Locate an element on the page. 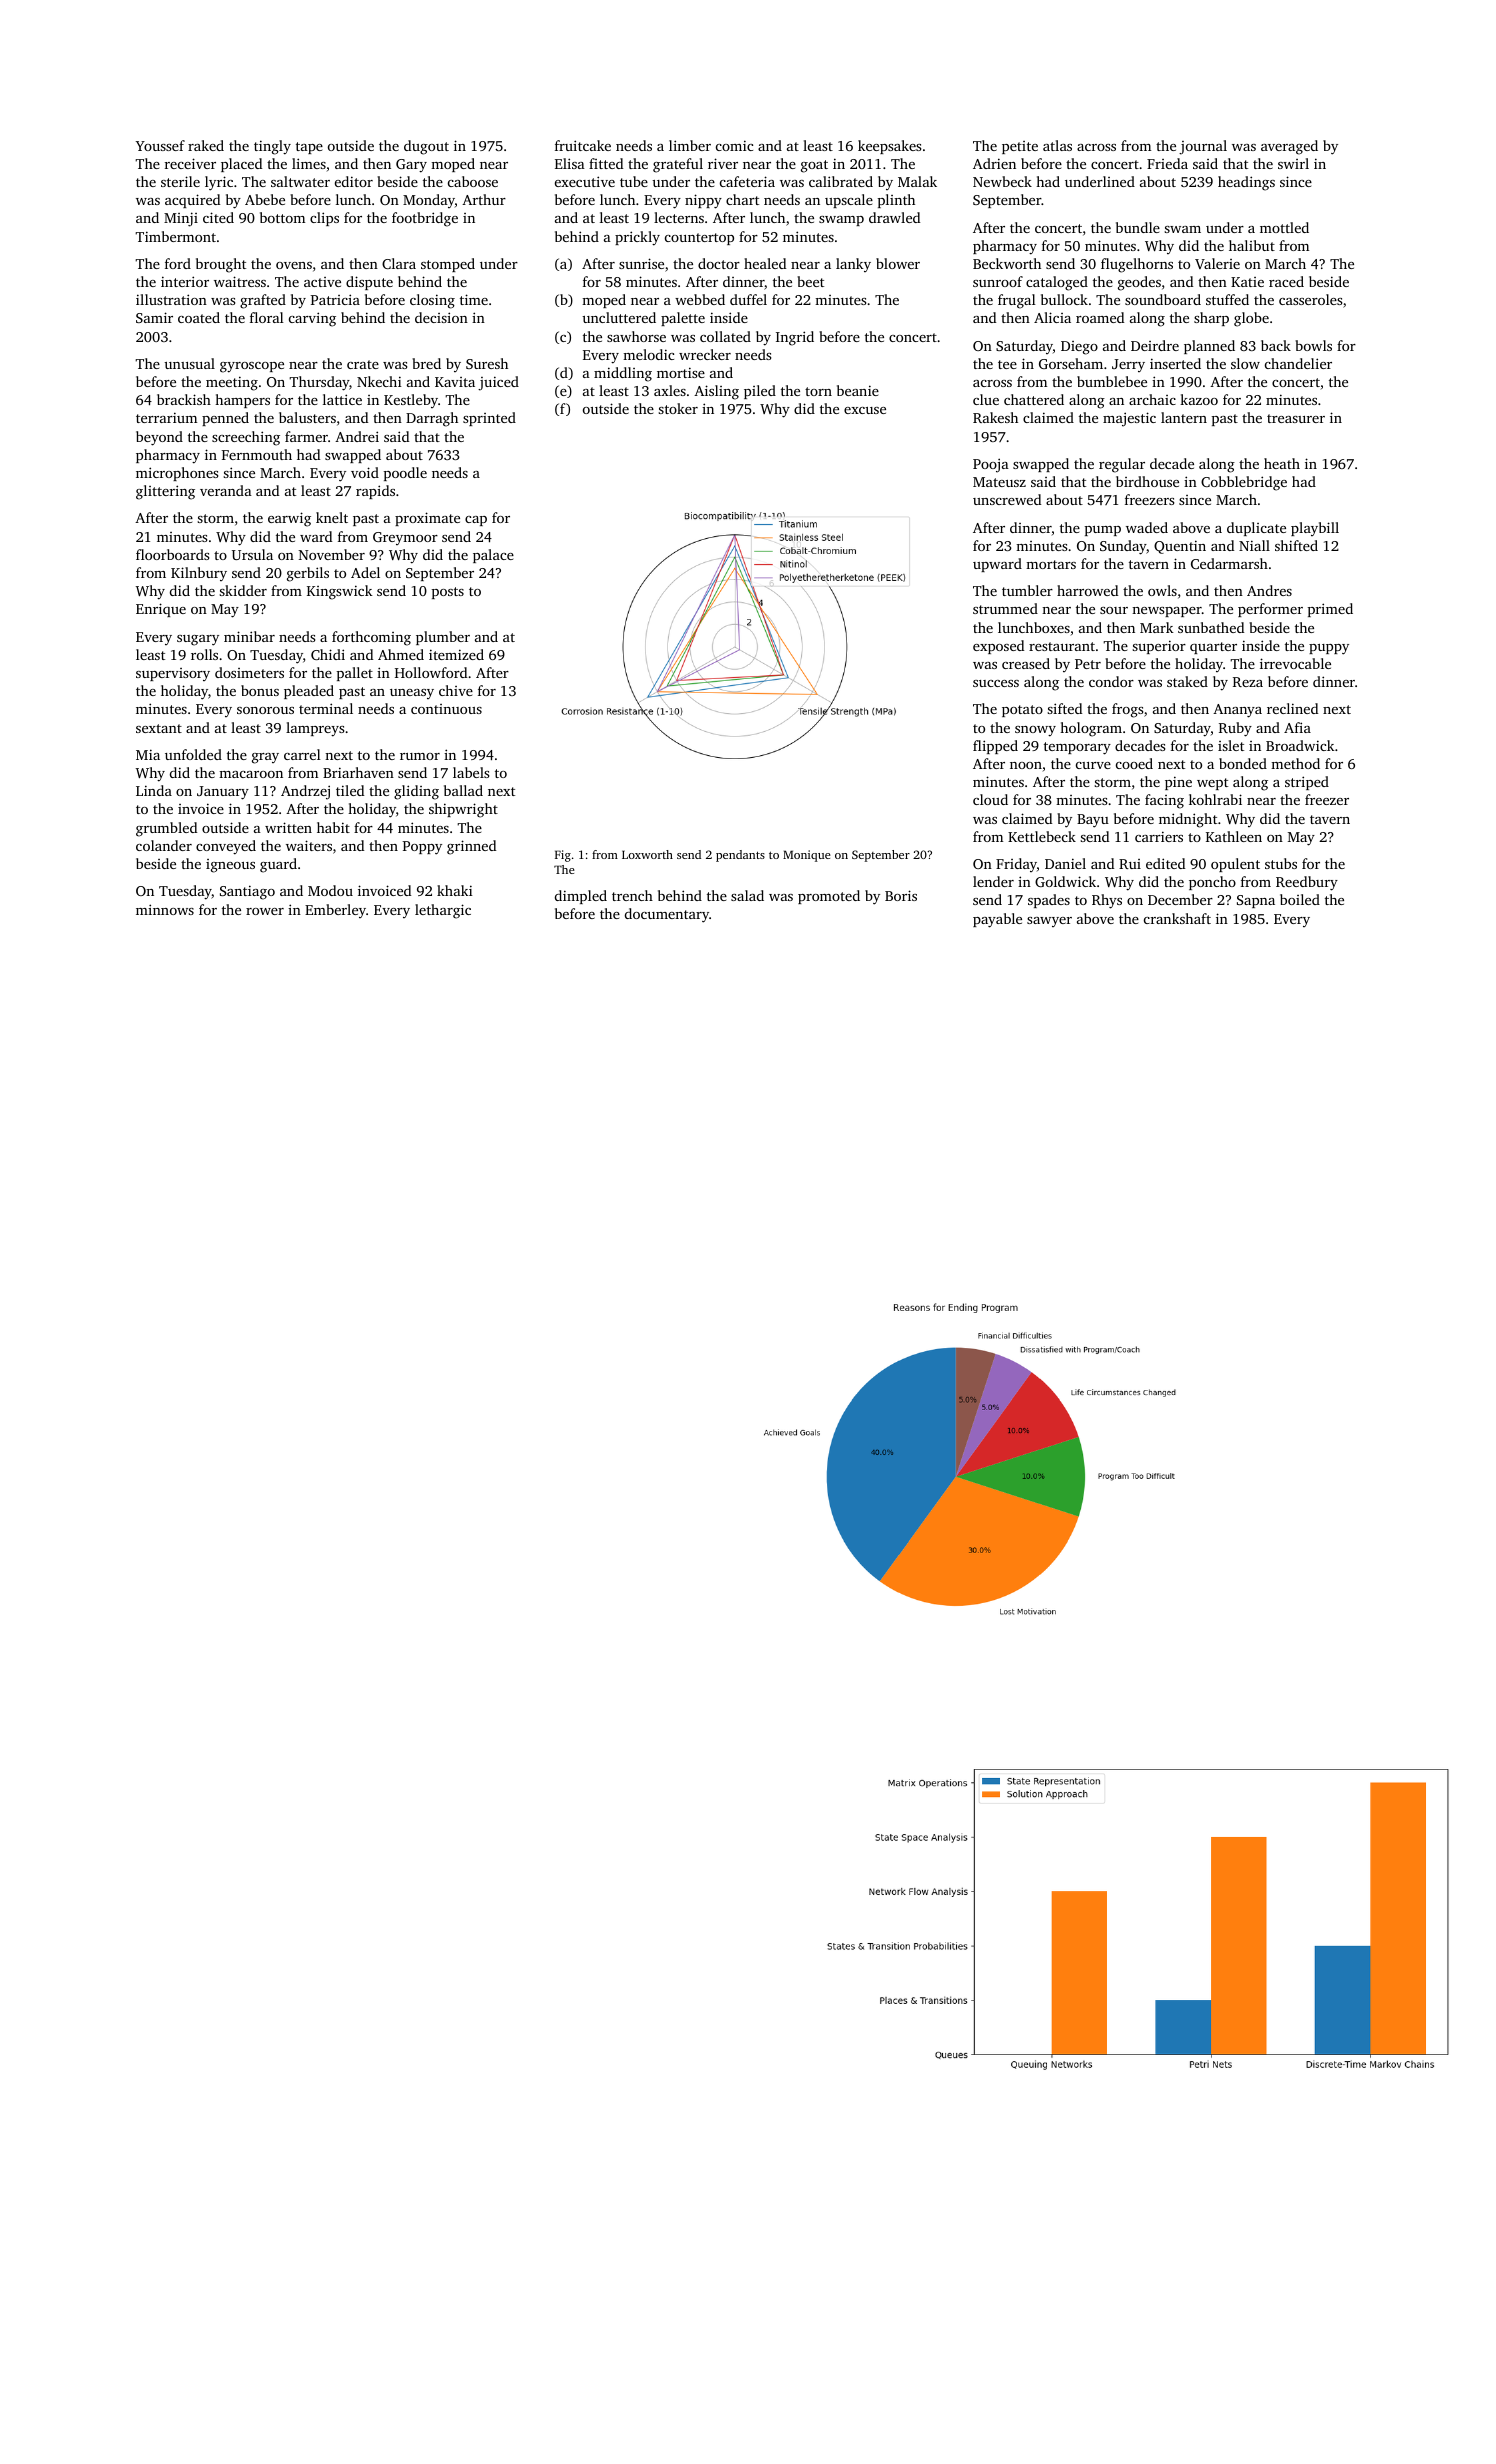 This page has height=2464, width=1496. spades is located at coordinates (1049, 901).
